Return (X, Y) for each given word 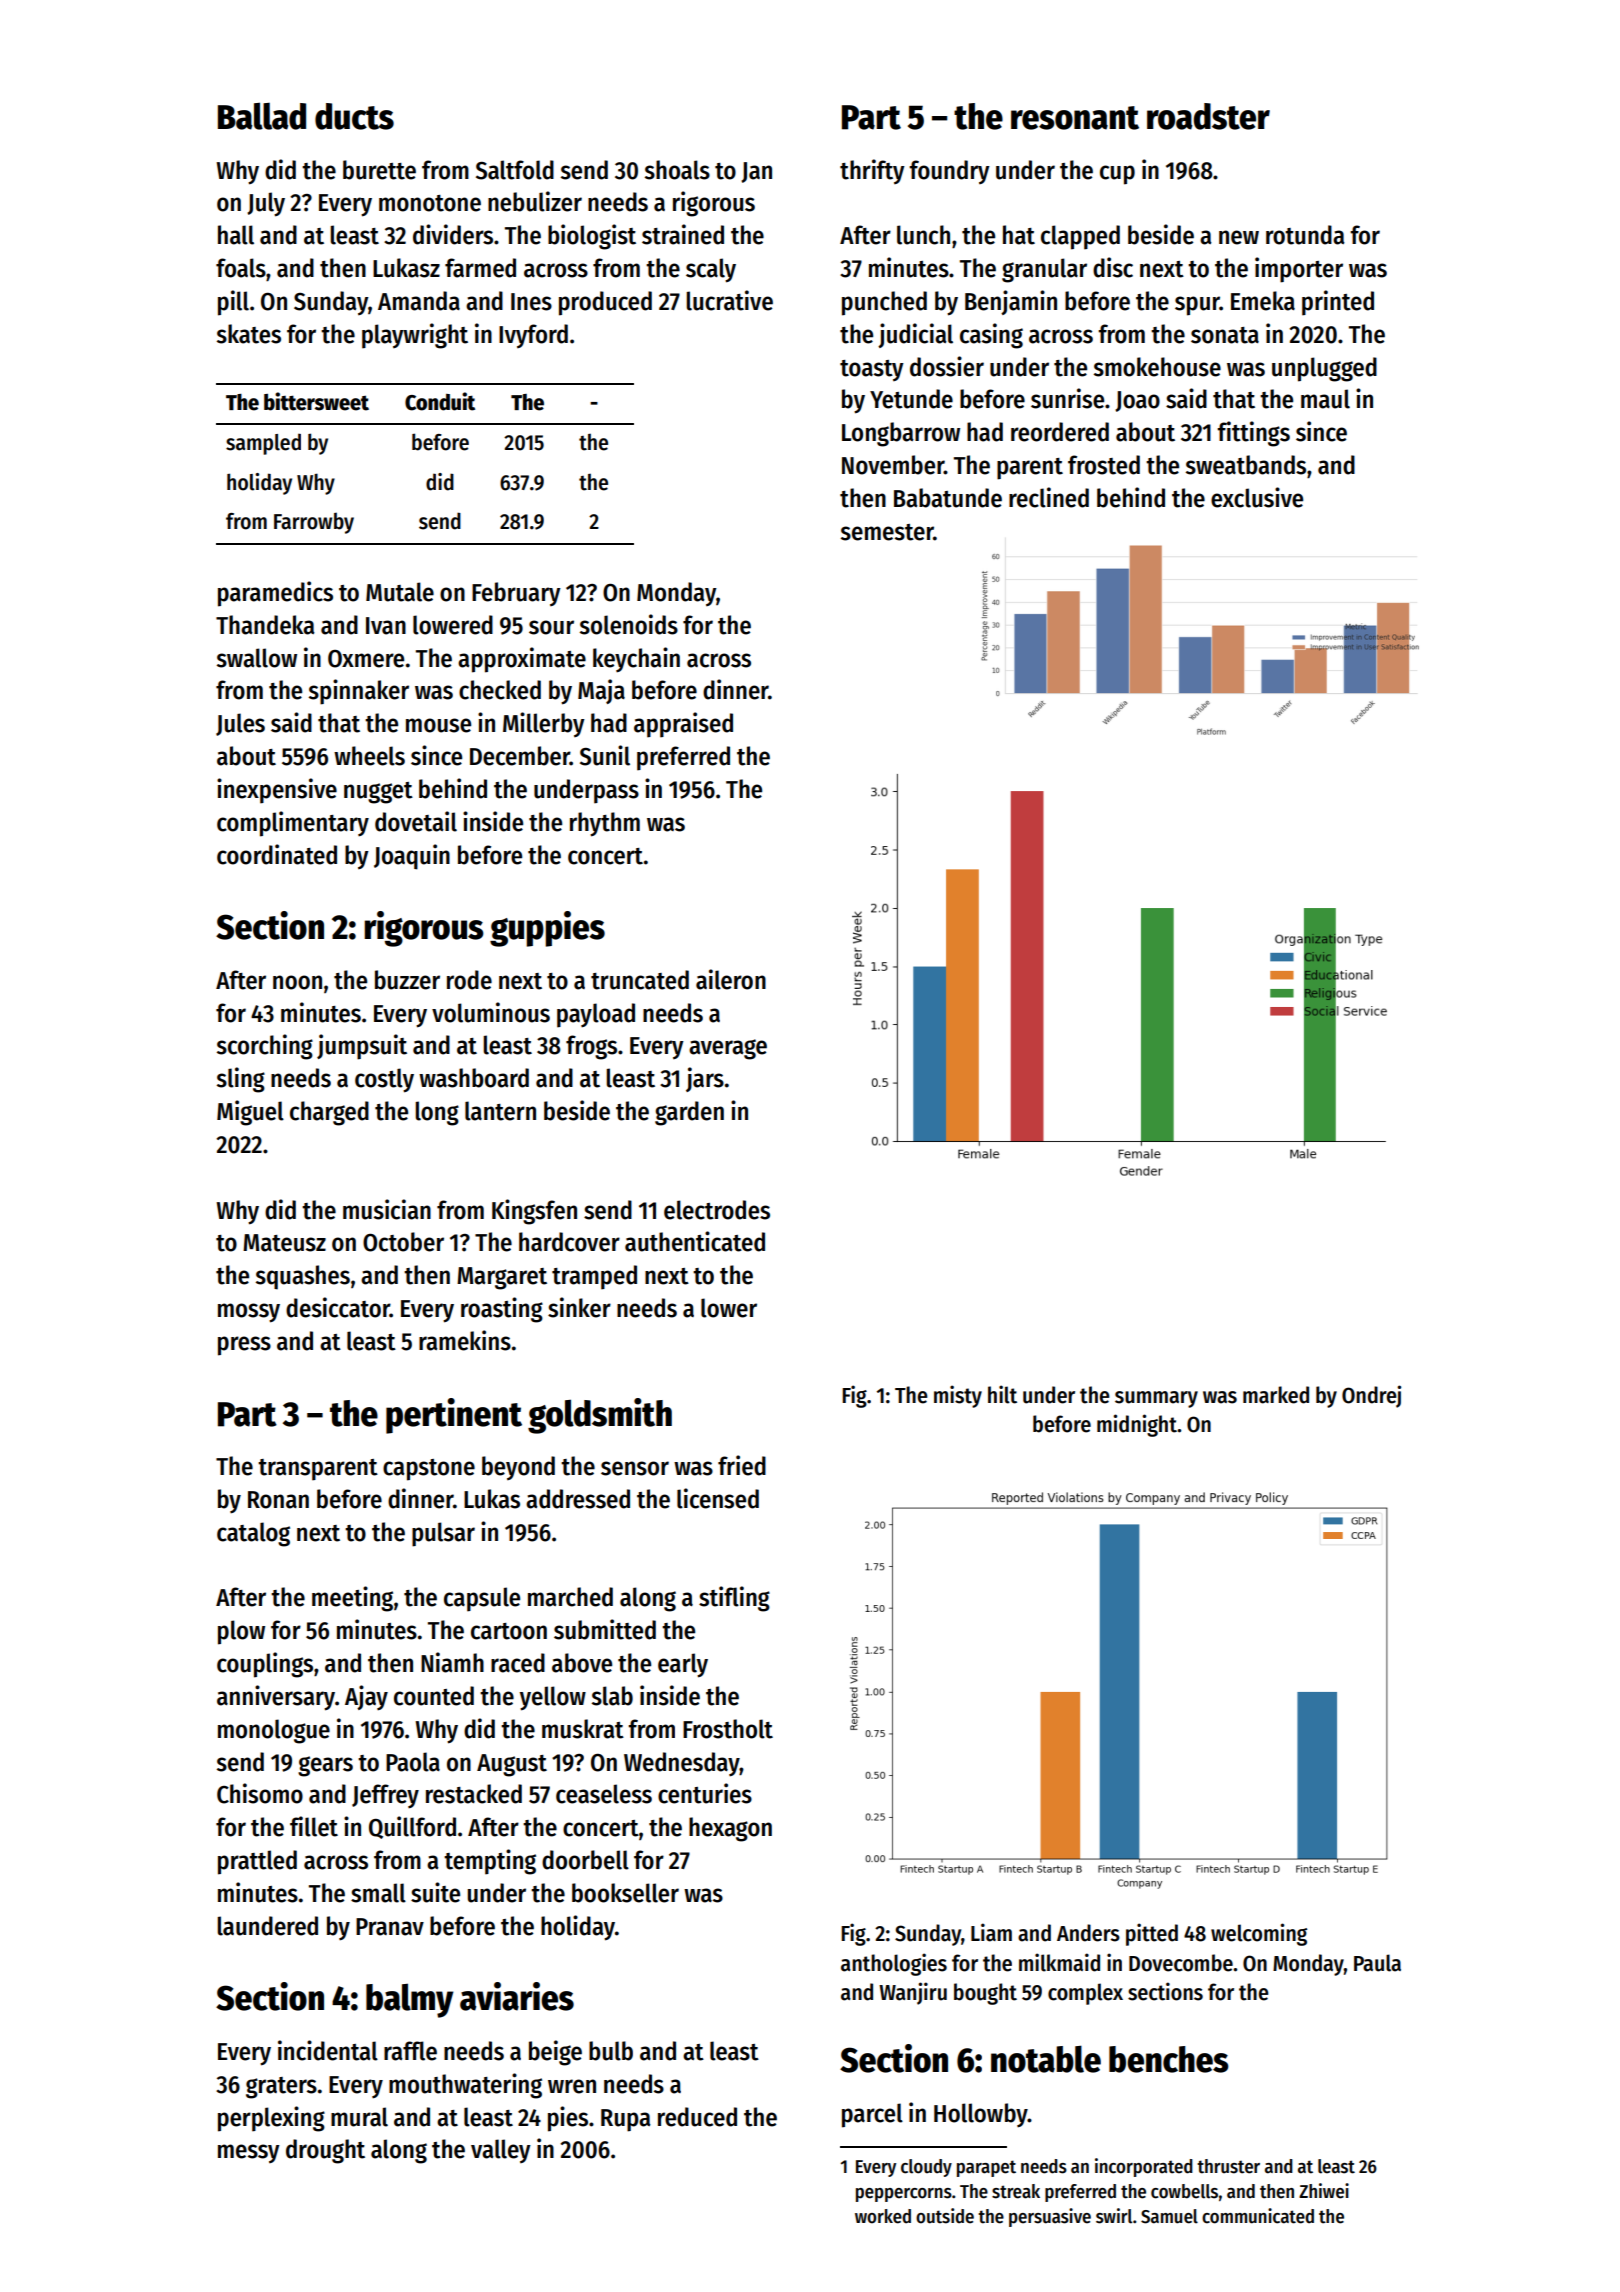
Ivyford (533, 336)
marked (1276, 1395)
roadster (1208, 116)
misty (958, 1396)
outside (945, 2216)
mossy (249, 1313)
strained (683, 234)
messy (249, 2153)
